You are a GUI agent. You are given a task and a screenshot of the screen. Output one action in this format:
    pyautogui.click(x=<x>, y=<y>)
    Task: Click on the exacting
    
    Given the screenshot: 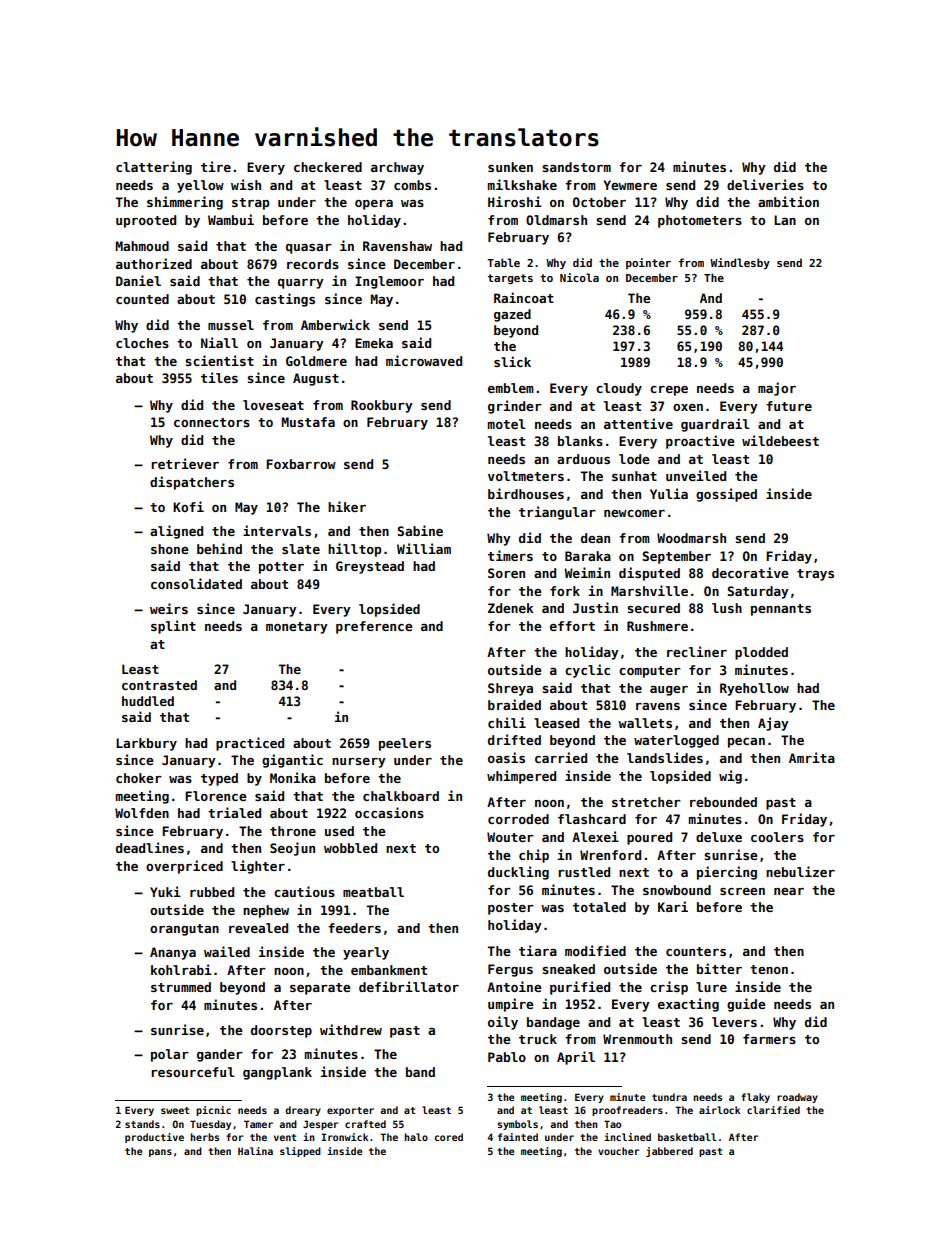 What is the action you would take?
    pyautogui.click(x=688, y=1005)
